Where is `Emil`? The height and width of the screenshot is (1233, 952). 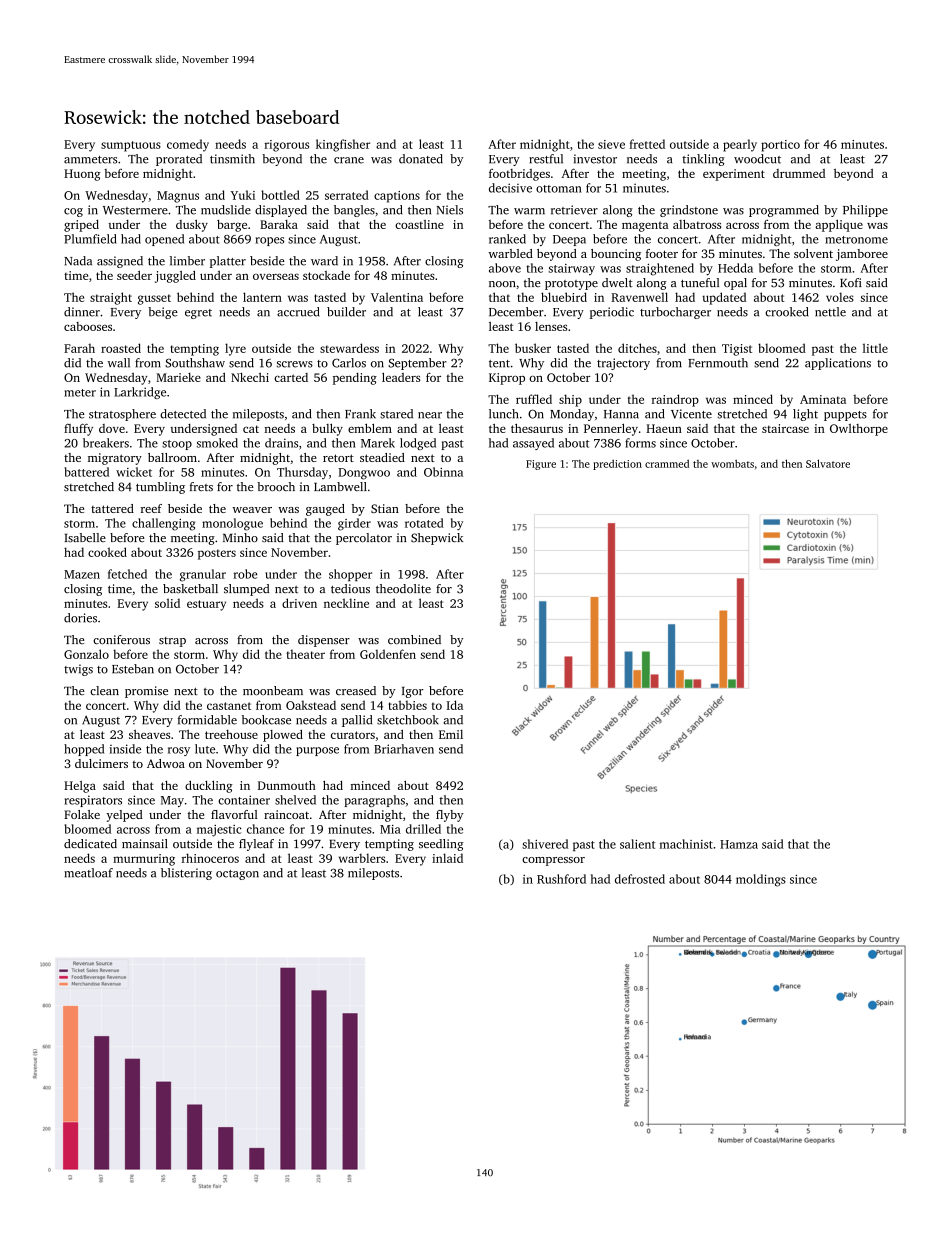 Emil is located at coordinates (451, 734).
